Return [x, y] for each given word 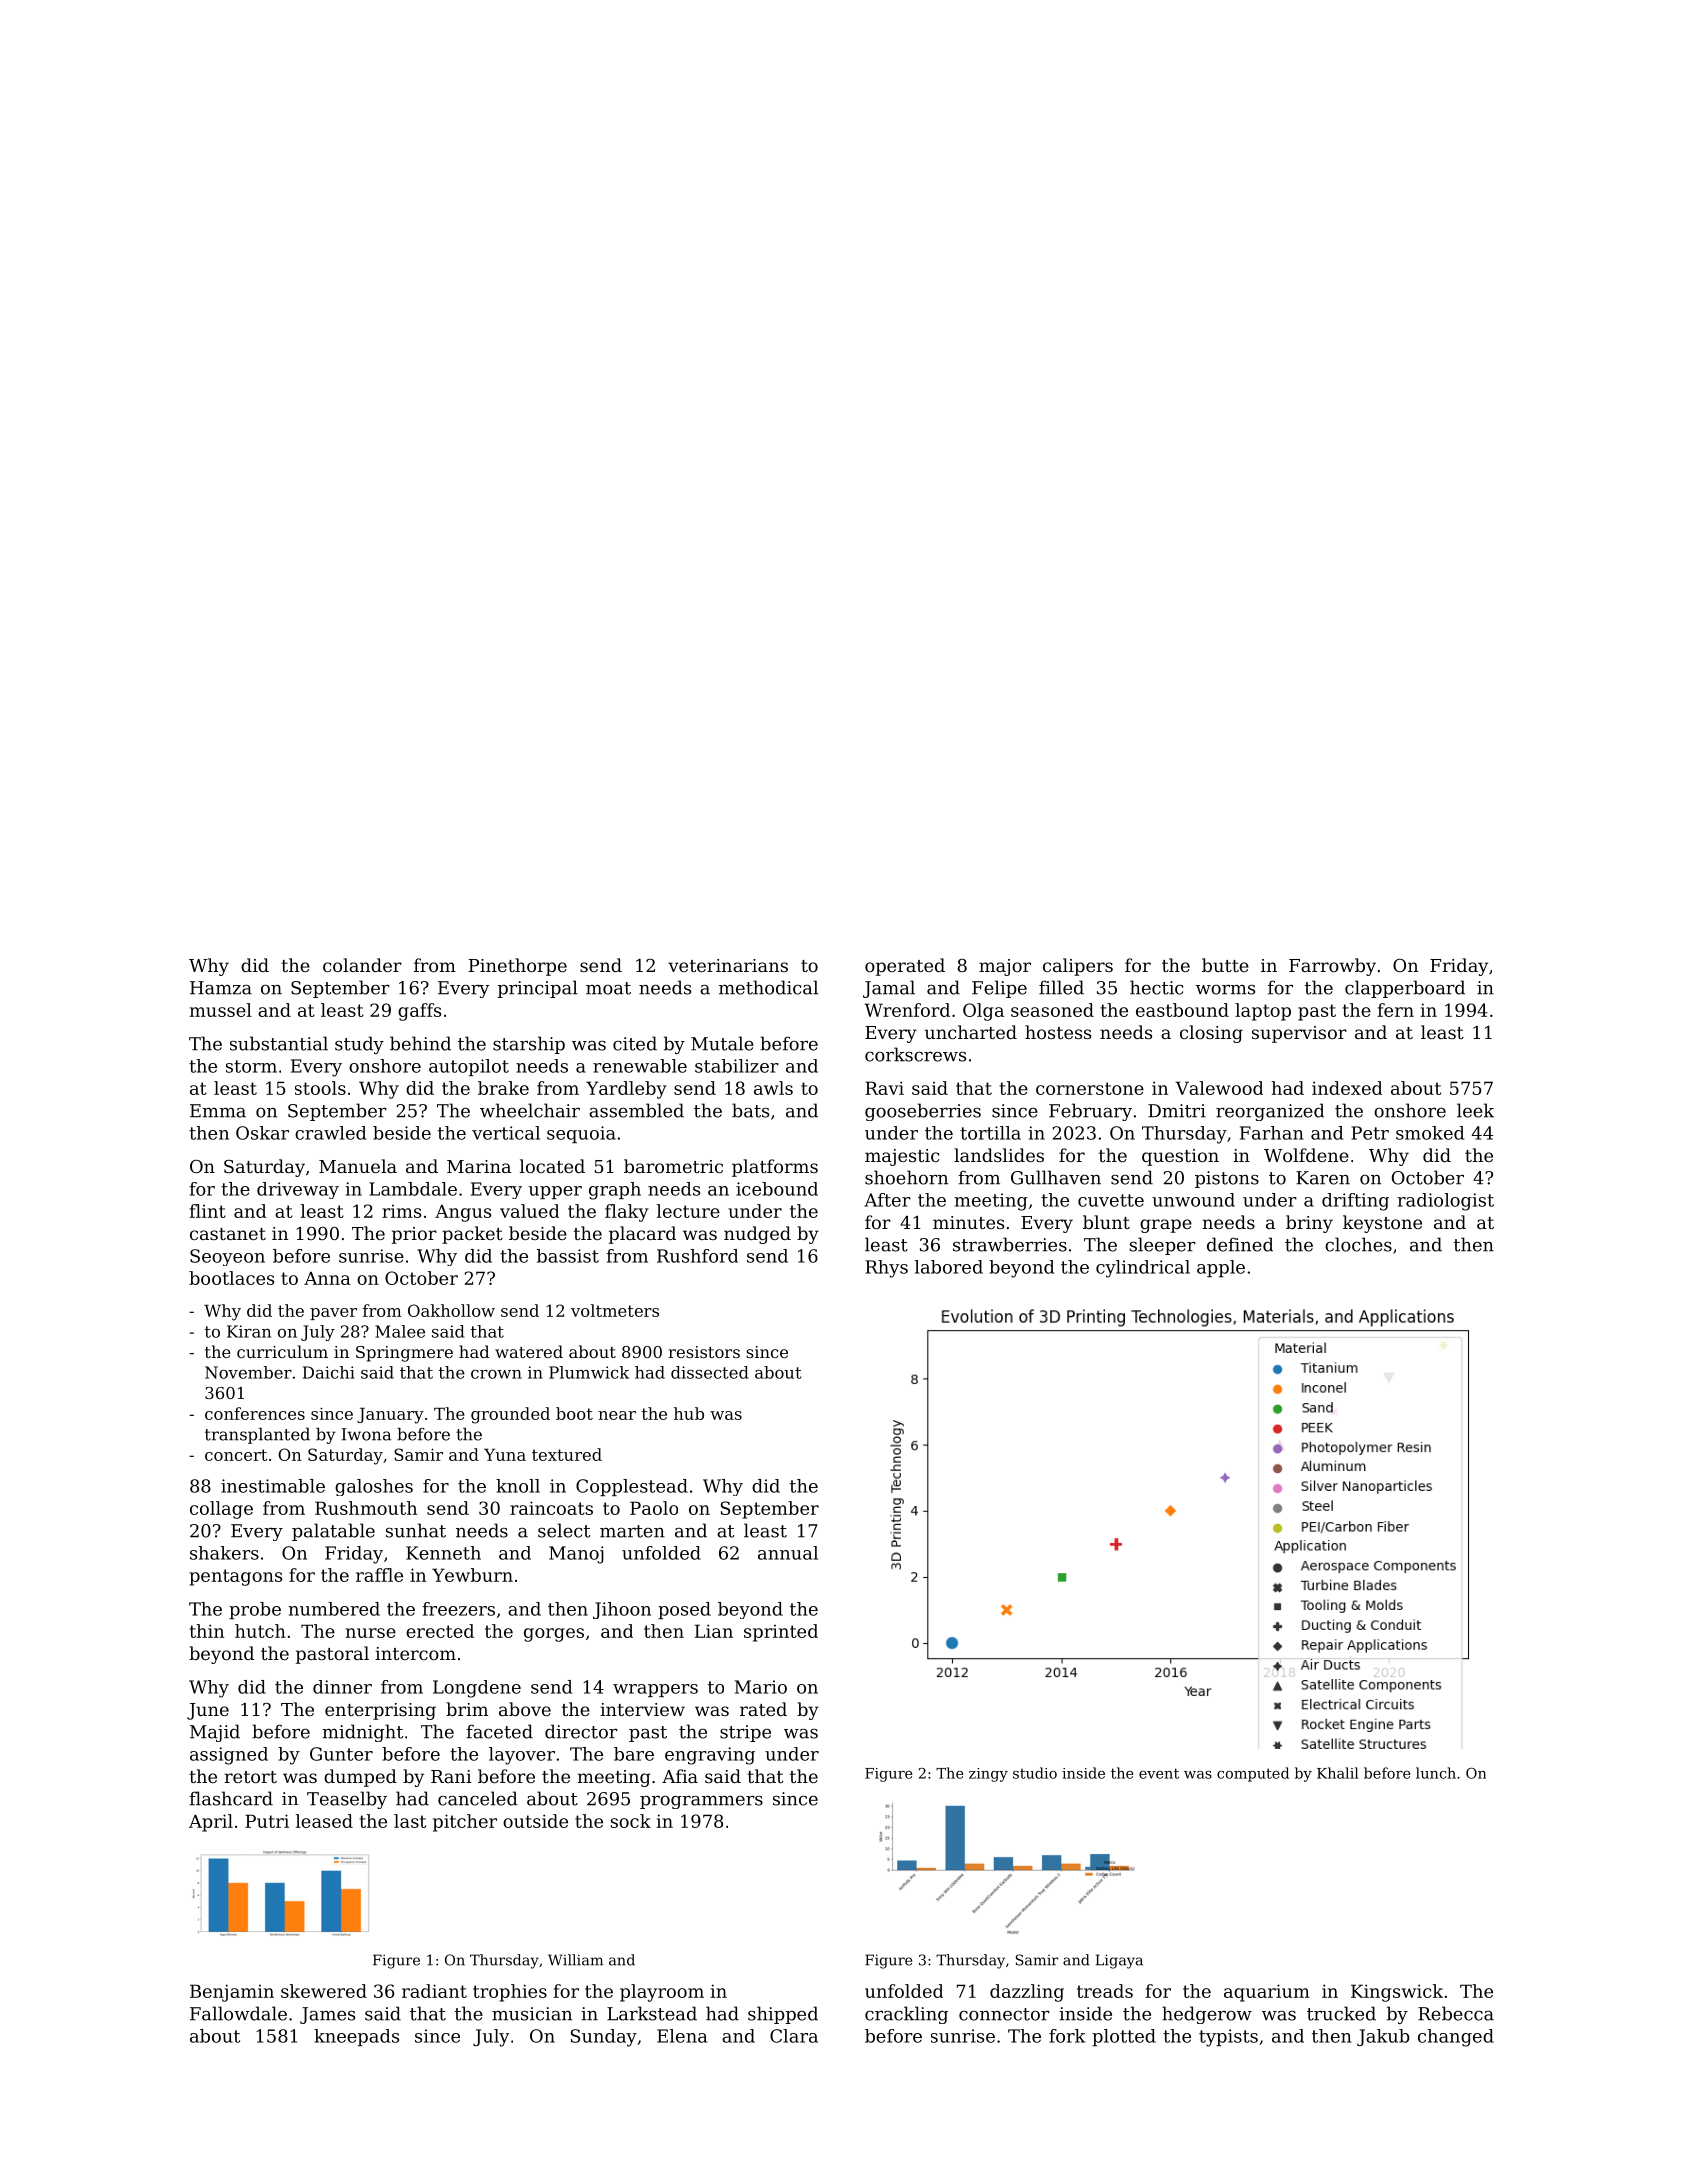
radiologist [1445, 1202]
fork [1067, 2036]
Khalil [1337, 1773]
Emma [218, 1111]
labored [949, 1267]
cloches [1358, 1244]
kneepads [356, 2037]
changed [1456, 2038]
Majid [215, 1733]
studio [1035, 1773]
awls [773, 1088]
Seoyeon [227, 1257]
